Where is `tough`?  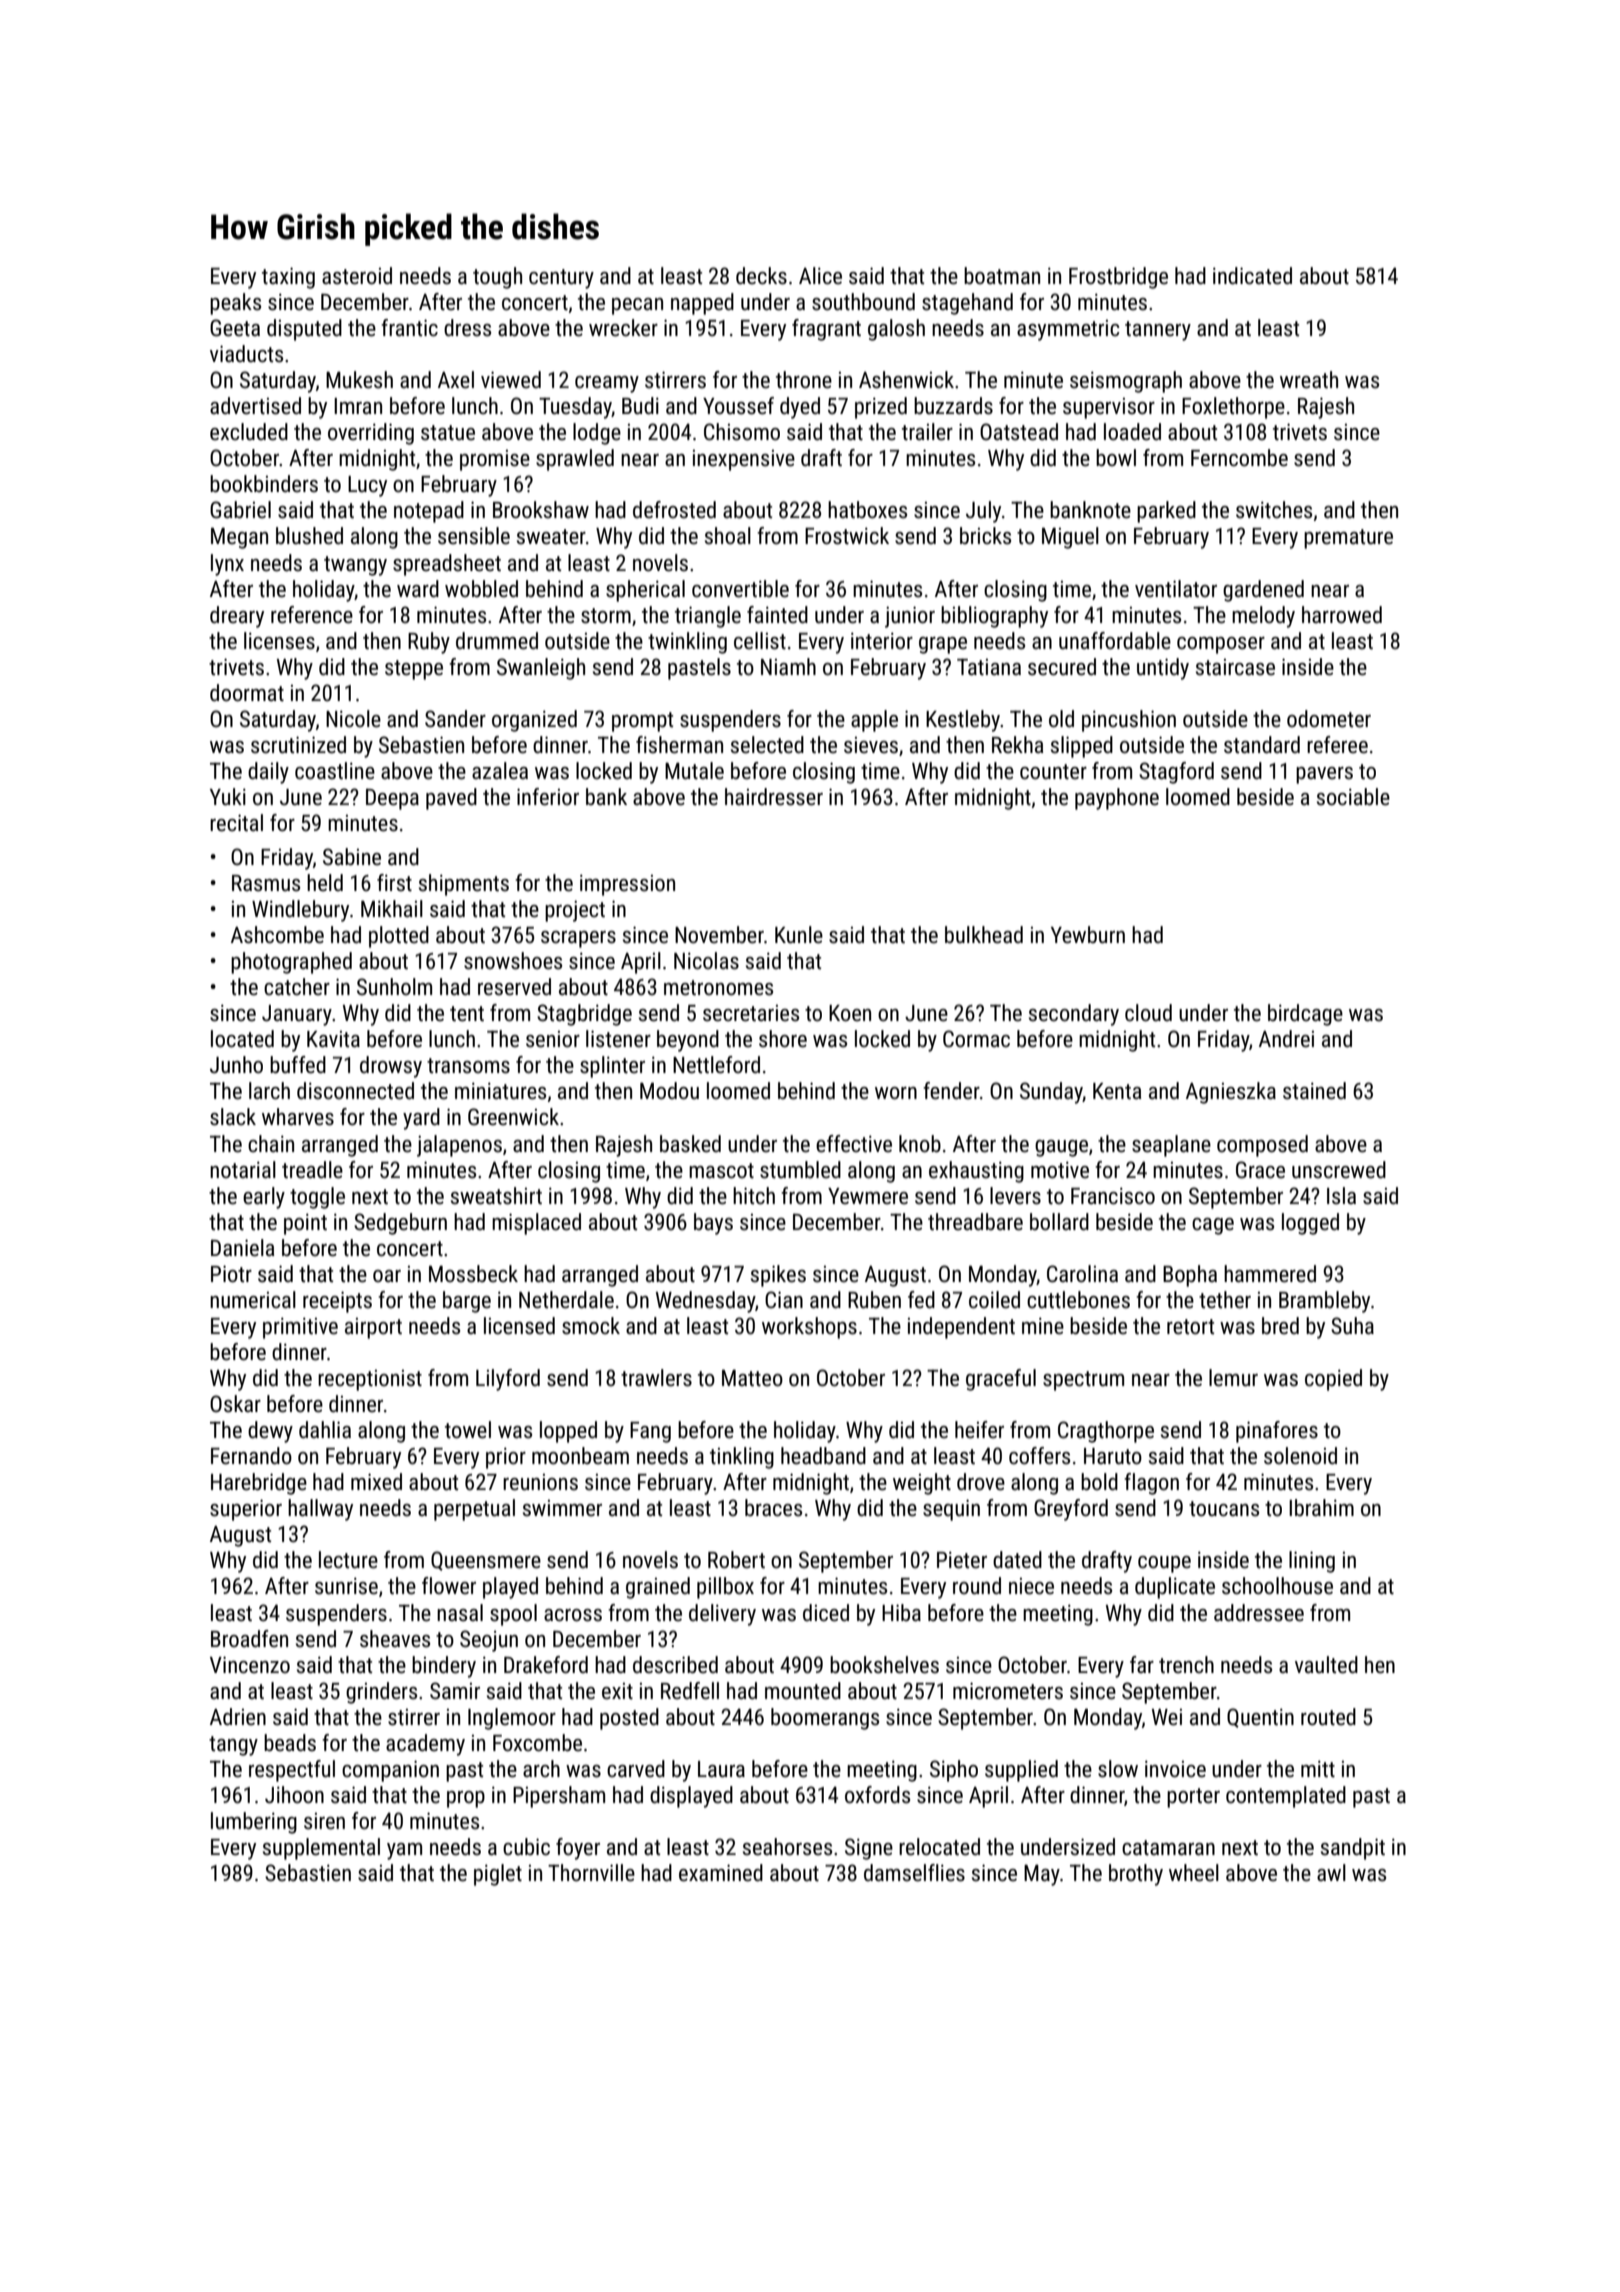
tough is located at coordinates (497, 278).
